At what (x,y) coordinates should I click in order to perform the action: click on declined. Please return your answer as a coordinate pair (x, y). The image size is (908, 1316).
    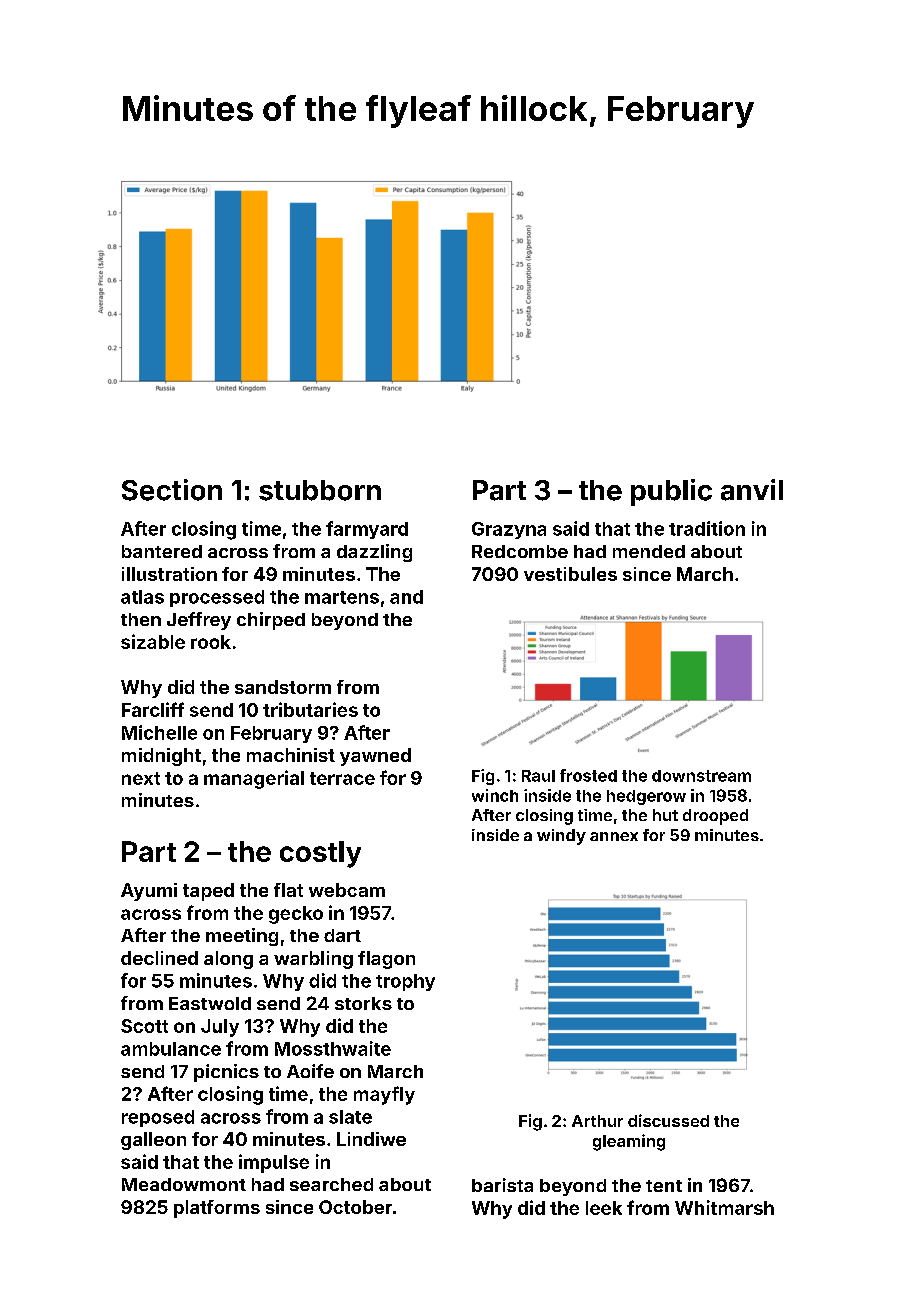
    Looking at the image, I should click on (159, 958).
